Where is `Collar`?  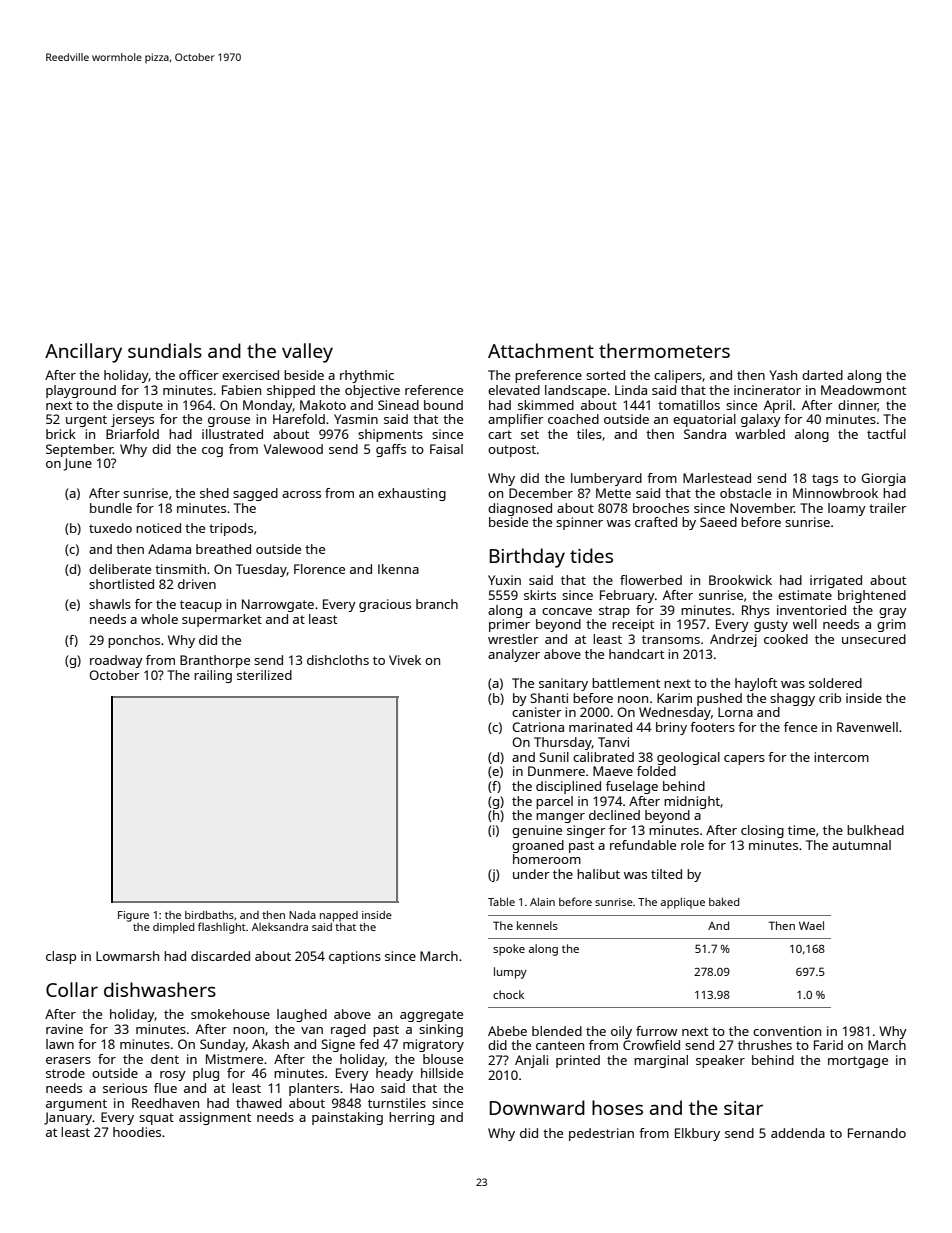
Collar is located at coordinates (72, 989).
